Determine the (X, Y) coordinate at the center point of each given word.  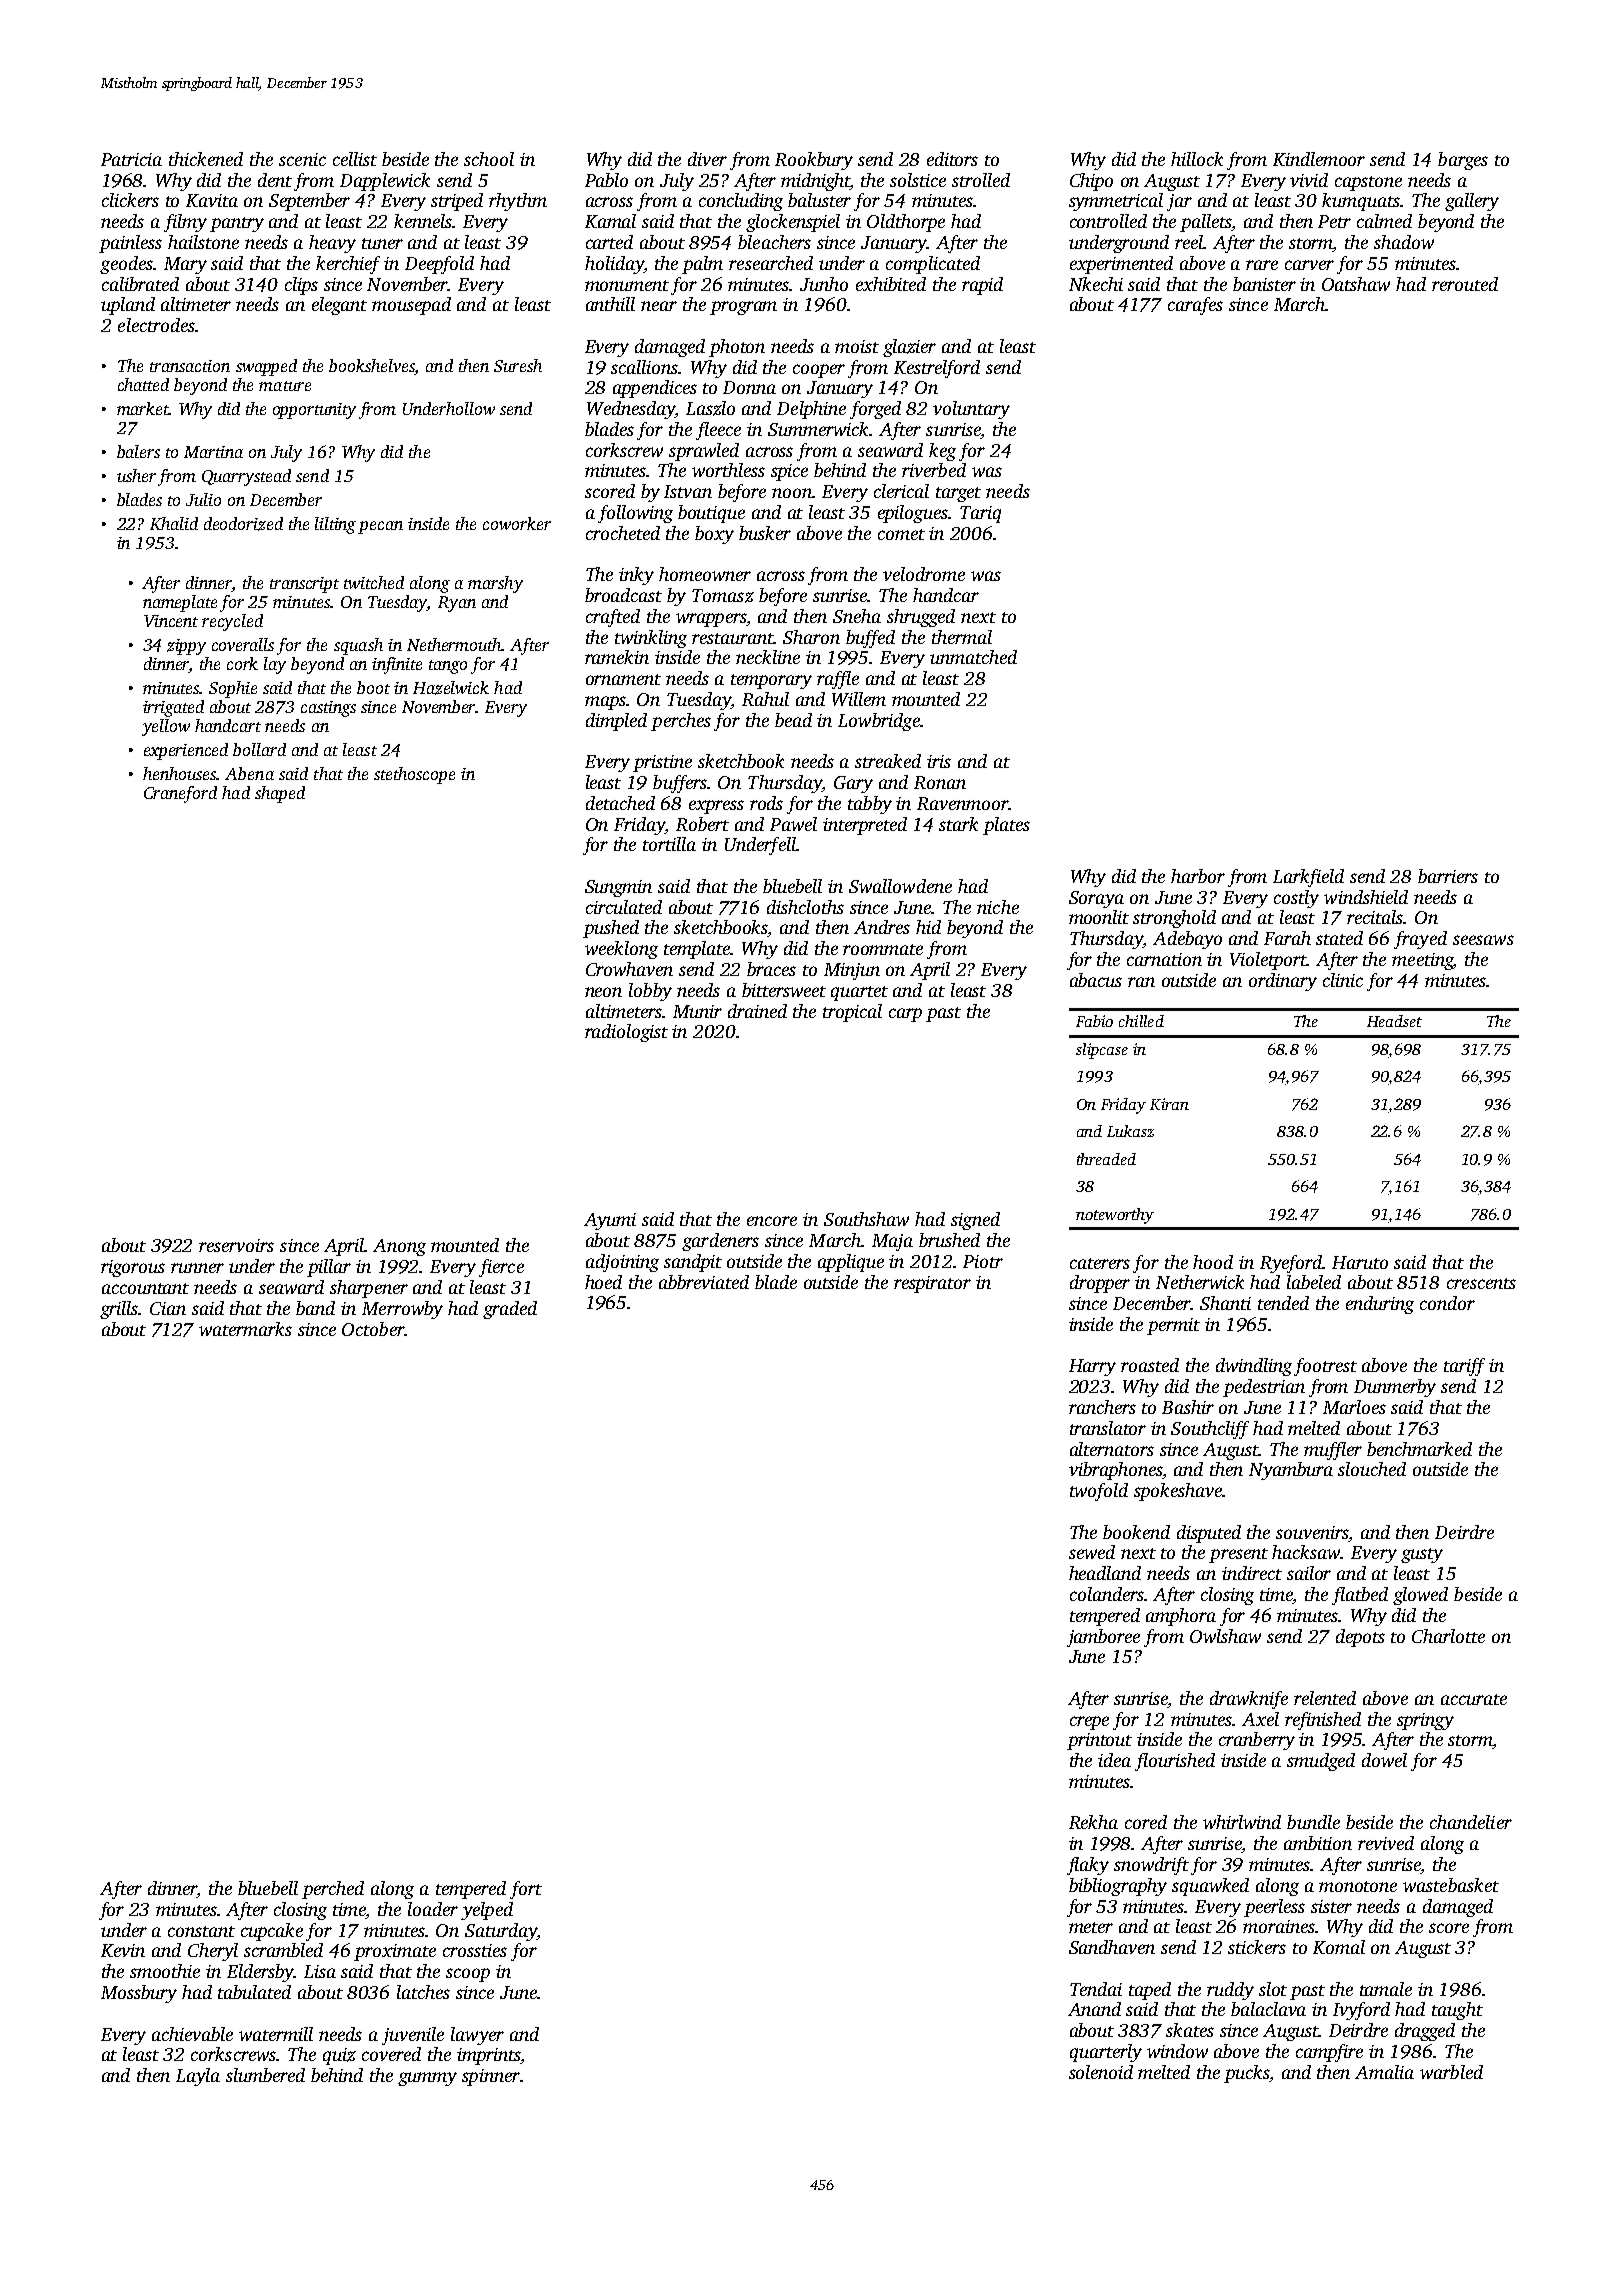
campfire (1329, 2053)
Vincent (171, 621)
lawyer (477, 2036)
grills (119, 1310)
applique (851, 1263)
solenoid (1101, 2072)
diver (707, 159)
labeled (1314, 1282)
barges (1463, 161)
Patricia (131, 159)
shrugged (921, 618)
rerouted (1465, 284)
